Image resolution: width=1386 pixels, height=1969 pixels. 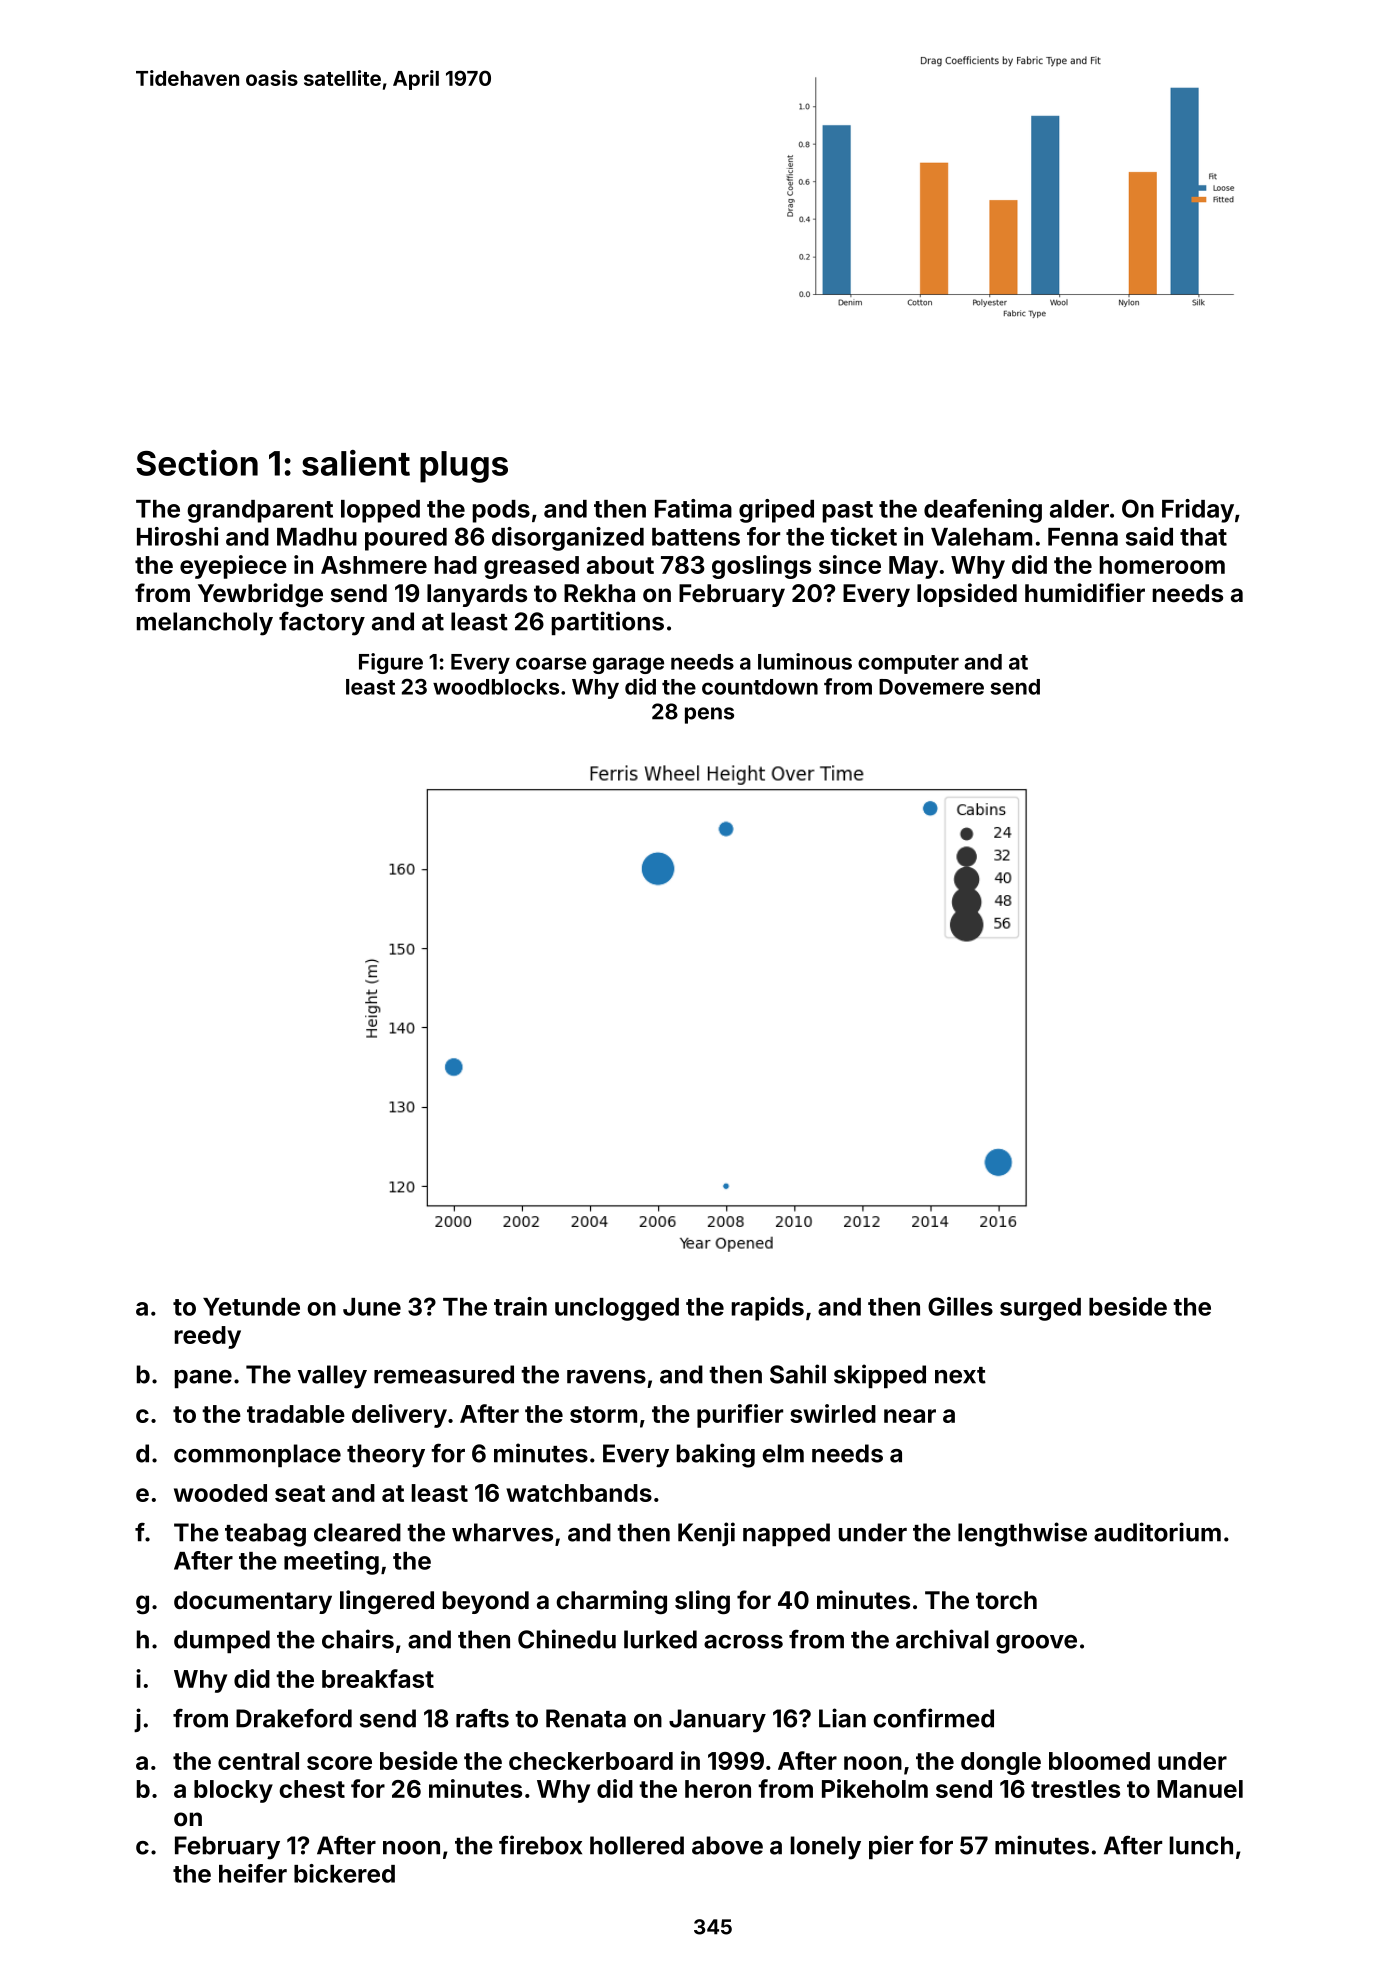 I want to click on Section, so click(x=197, y=463).
